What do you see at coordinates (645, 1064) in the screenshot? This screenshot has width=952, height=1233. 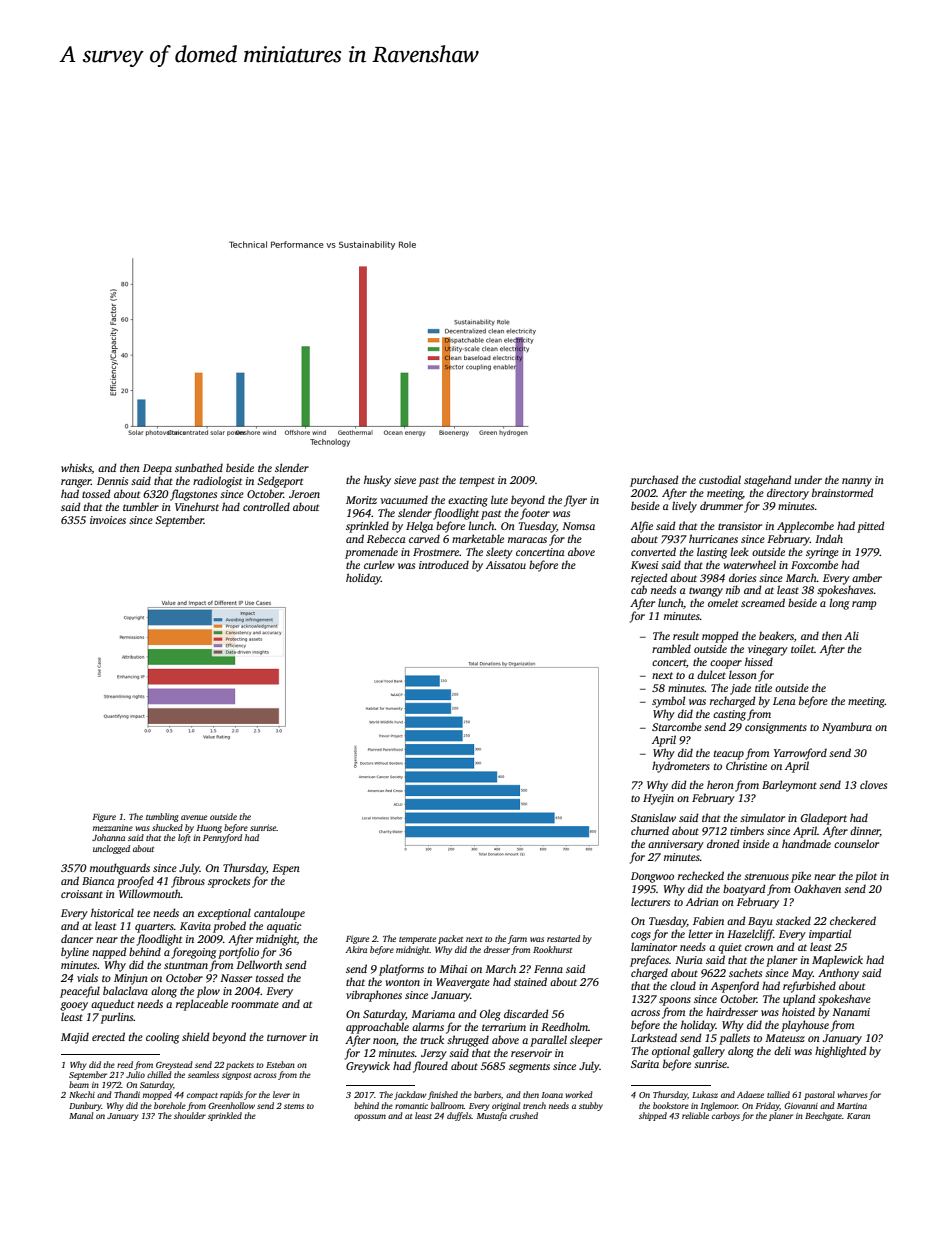 I see `Sarita` at bounding box center [645, 1064].
